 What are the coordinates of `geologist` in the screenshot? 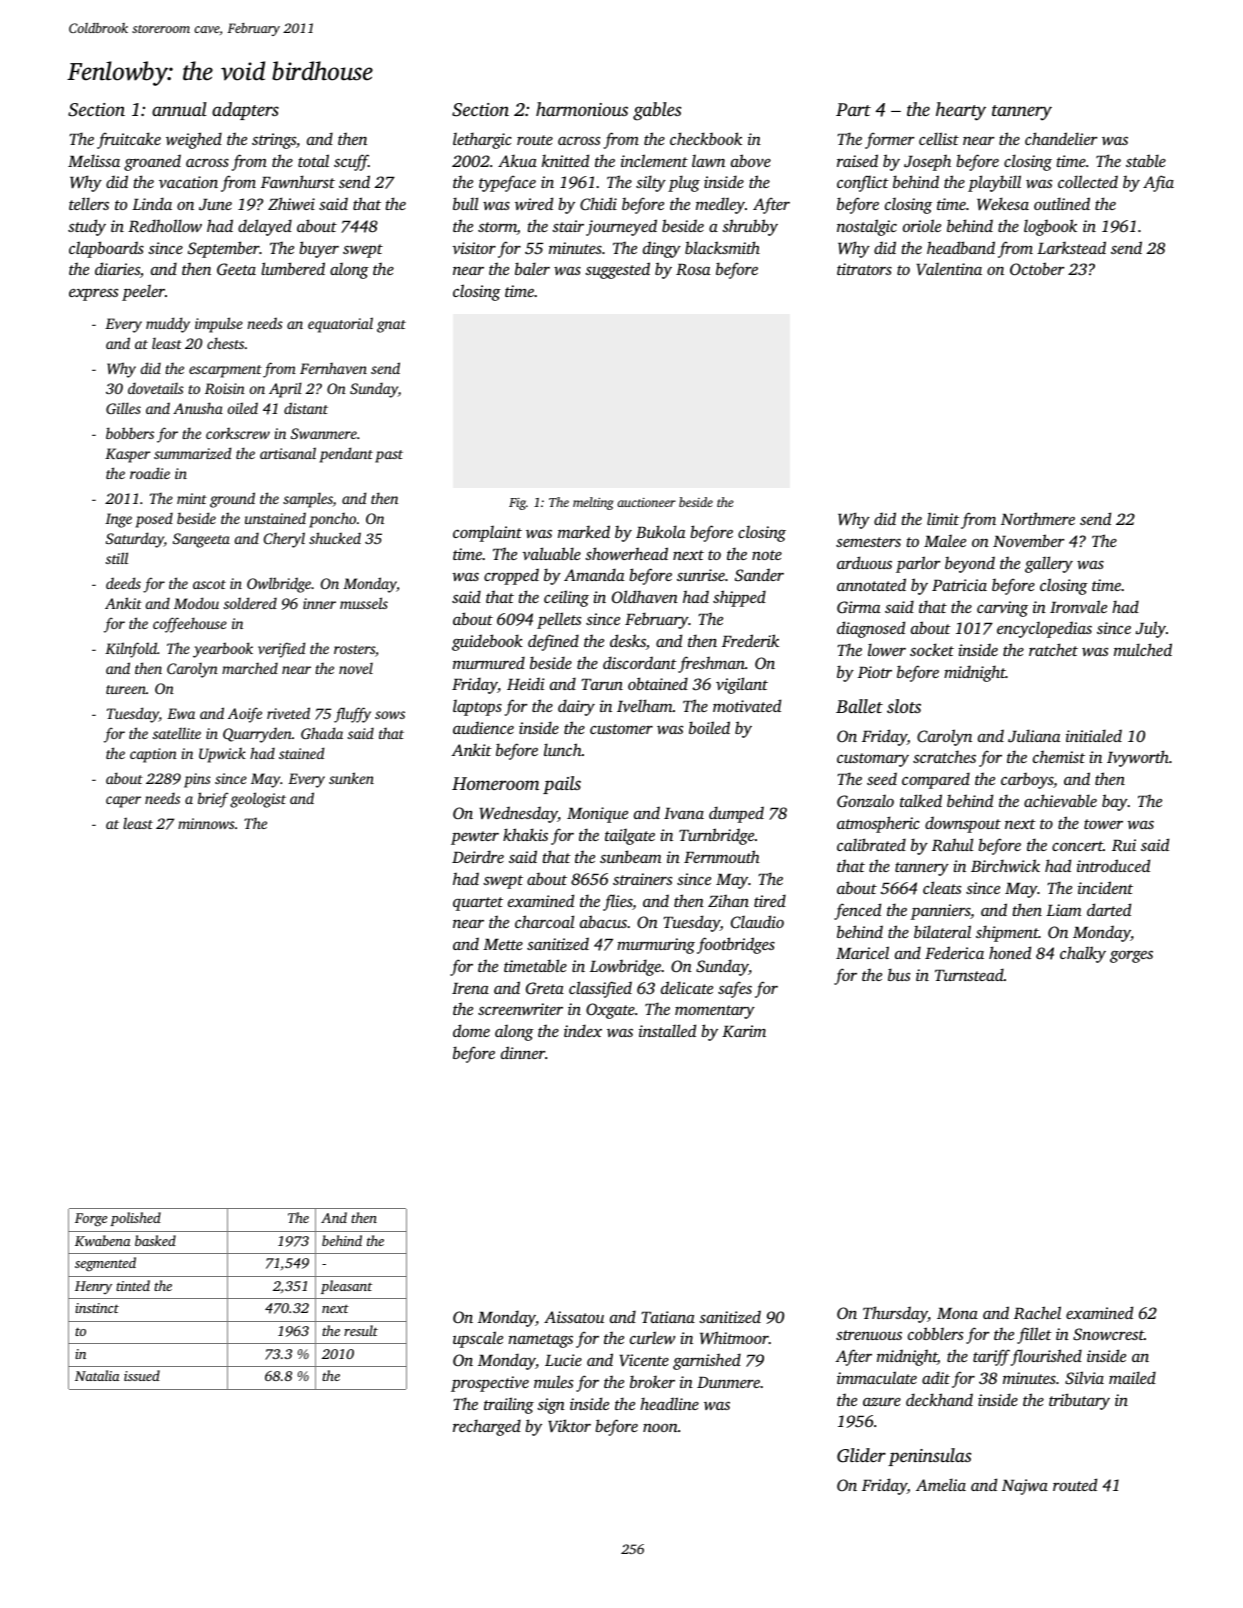 It's located at (258, 800).
